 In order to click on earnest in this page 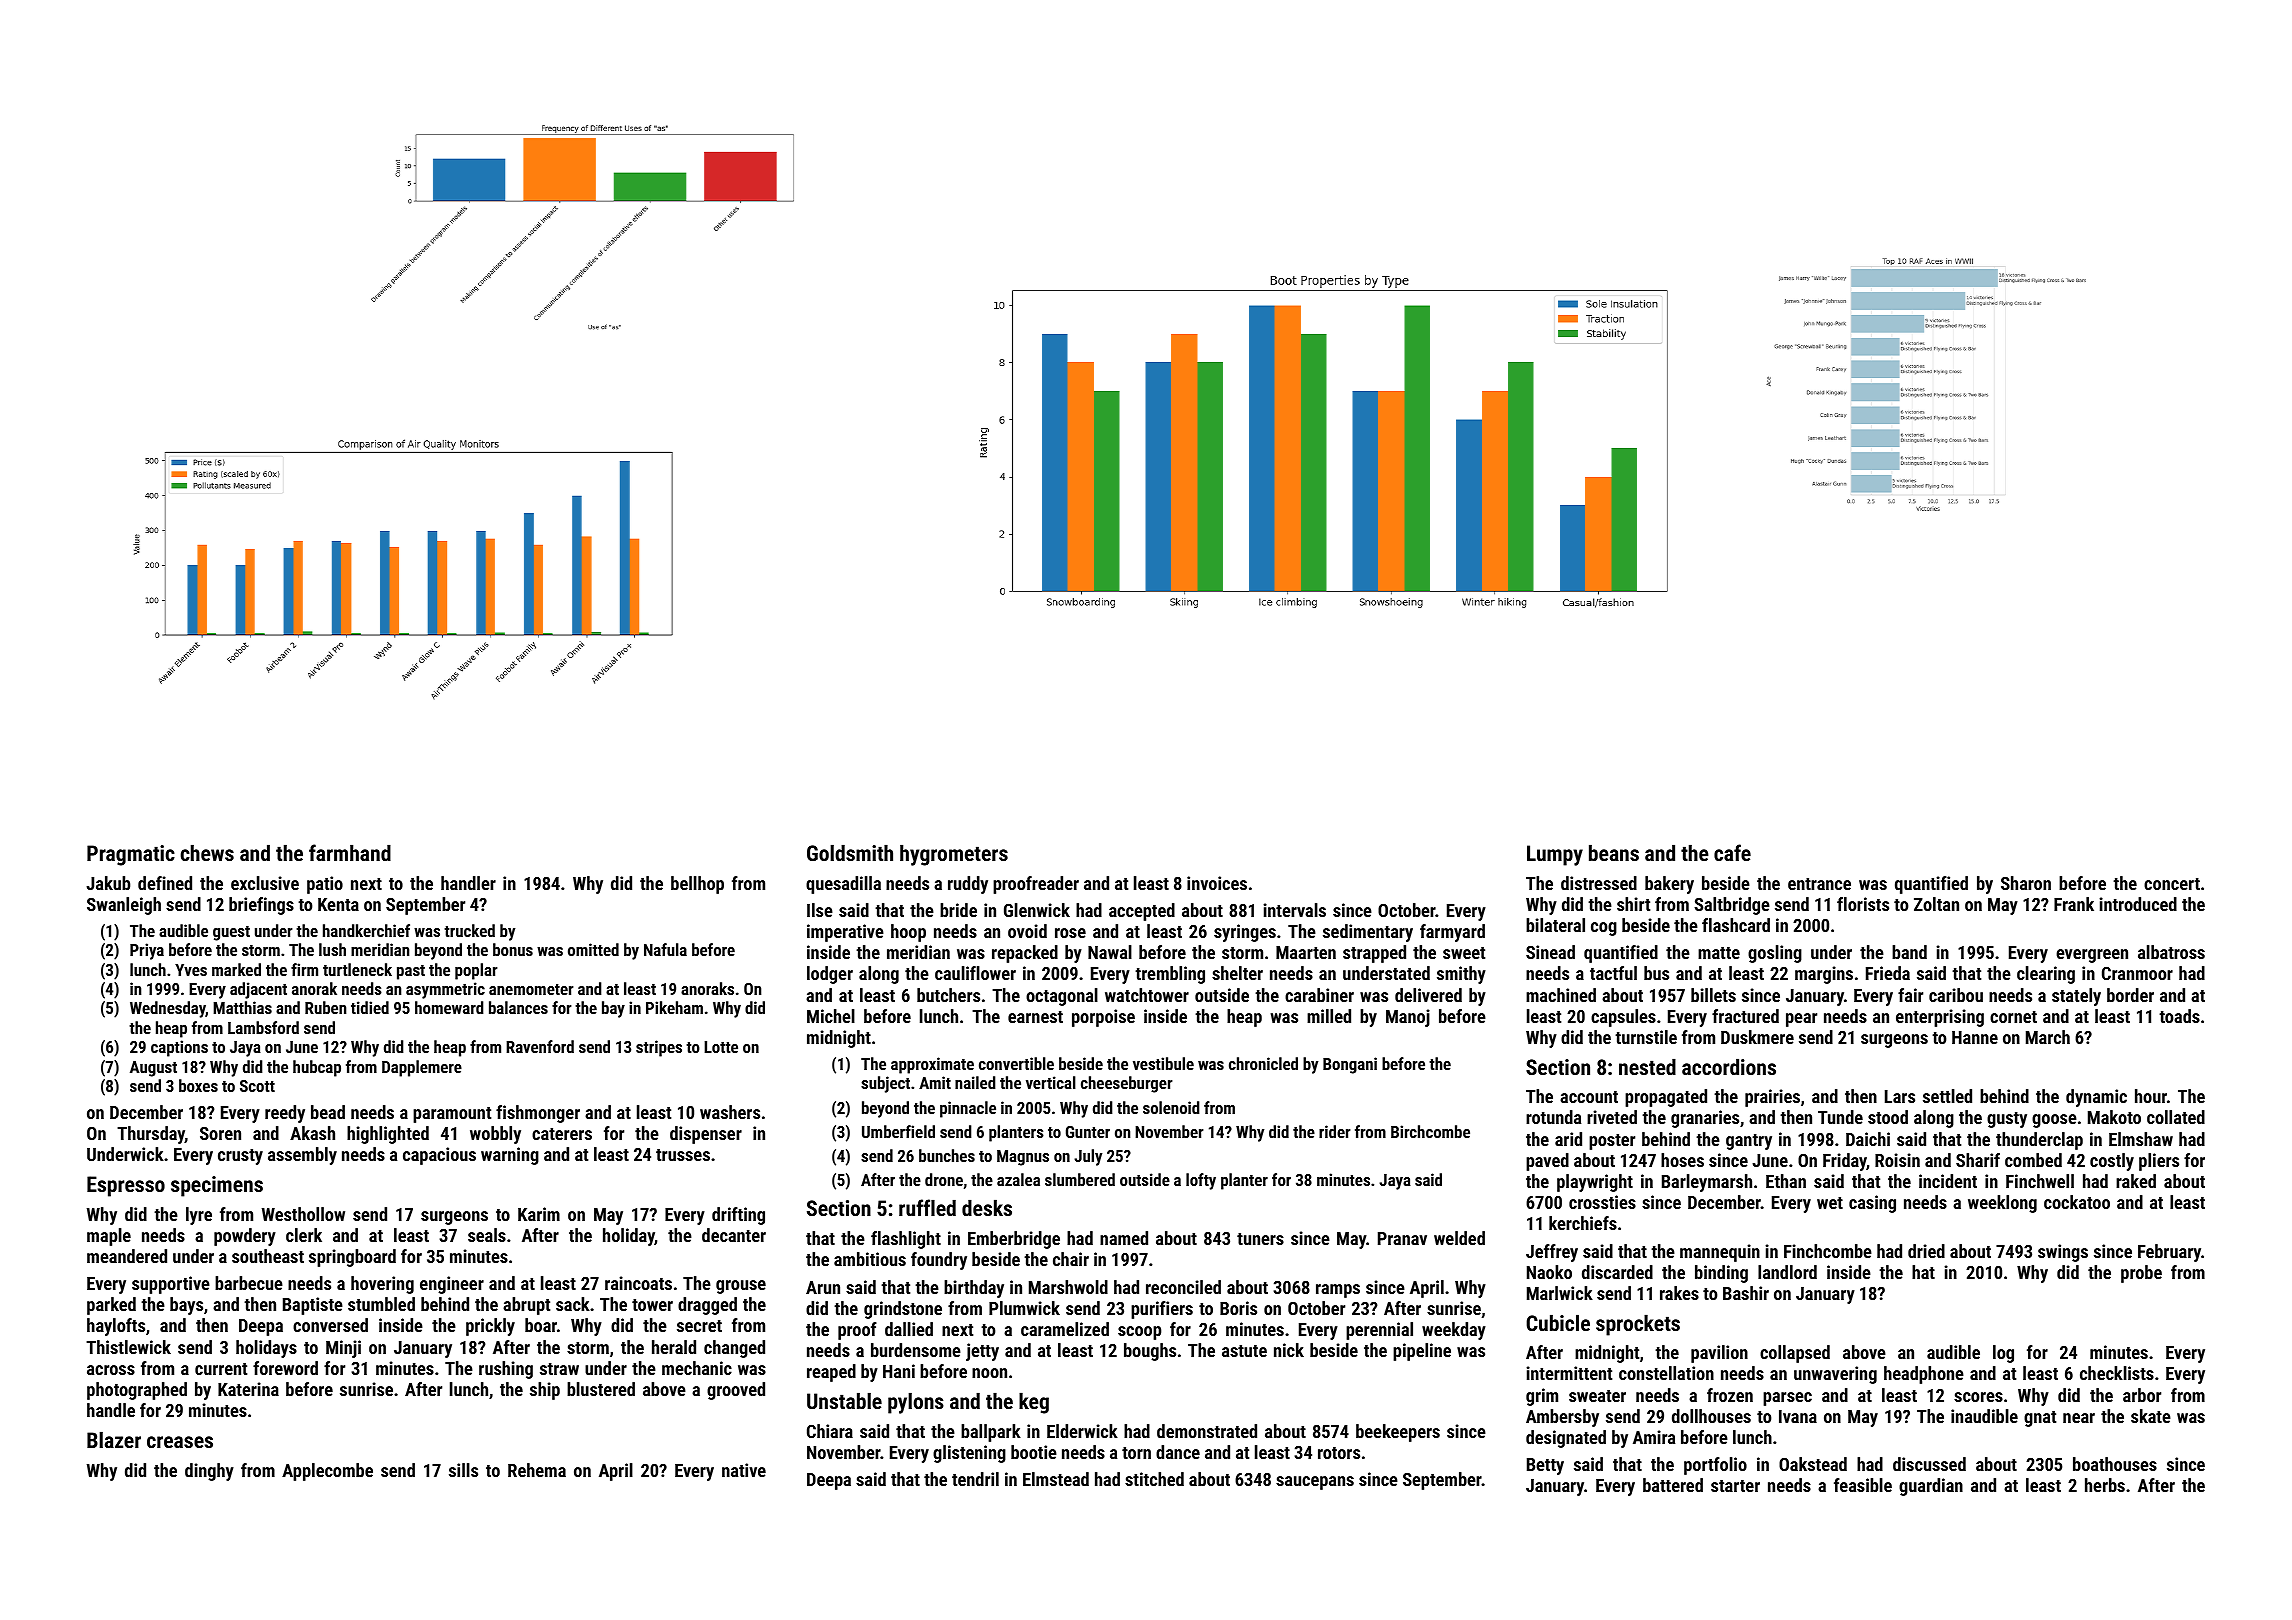, I will do `click(1035, 1017)`.
